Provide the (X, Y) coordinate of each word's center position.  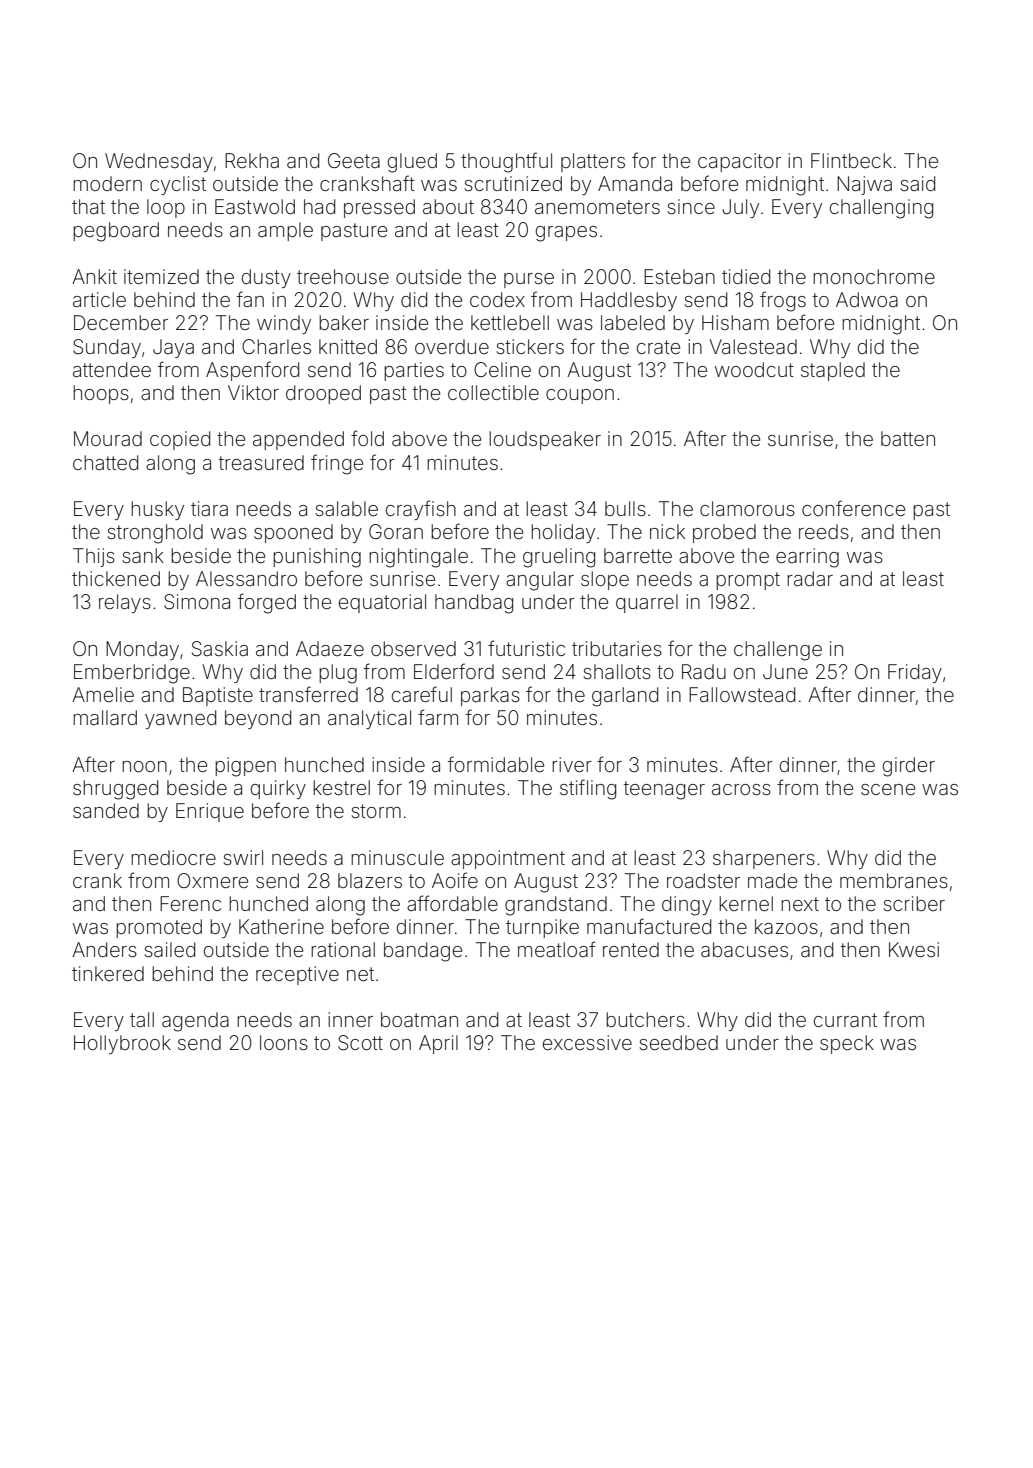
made (772, 880)
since (691, 206)
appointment (508, 859)
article (99, 299)
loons (284, 1042)
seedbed (678, 1042)
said (917, 183)
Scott (360, 1043)
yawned (180, 719)
